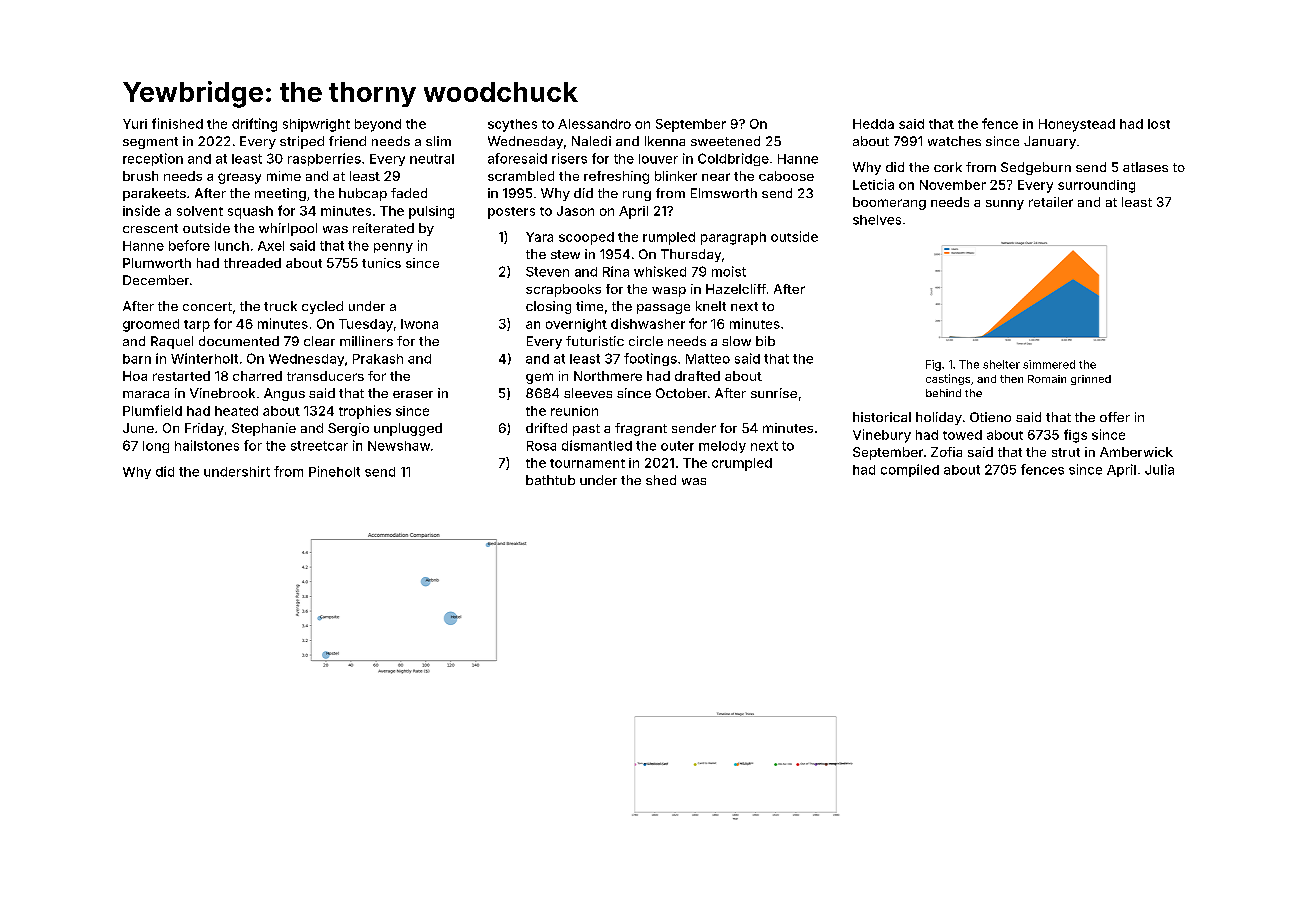 This page has height=924, width=1308. Describe the element at coordinates (637, 196) in the page. I see `rung` at that location.
